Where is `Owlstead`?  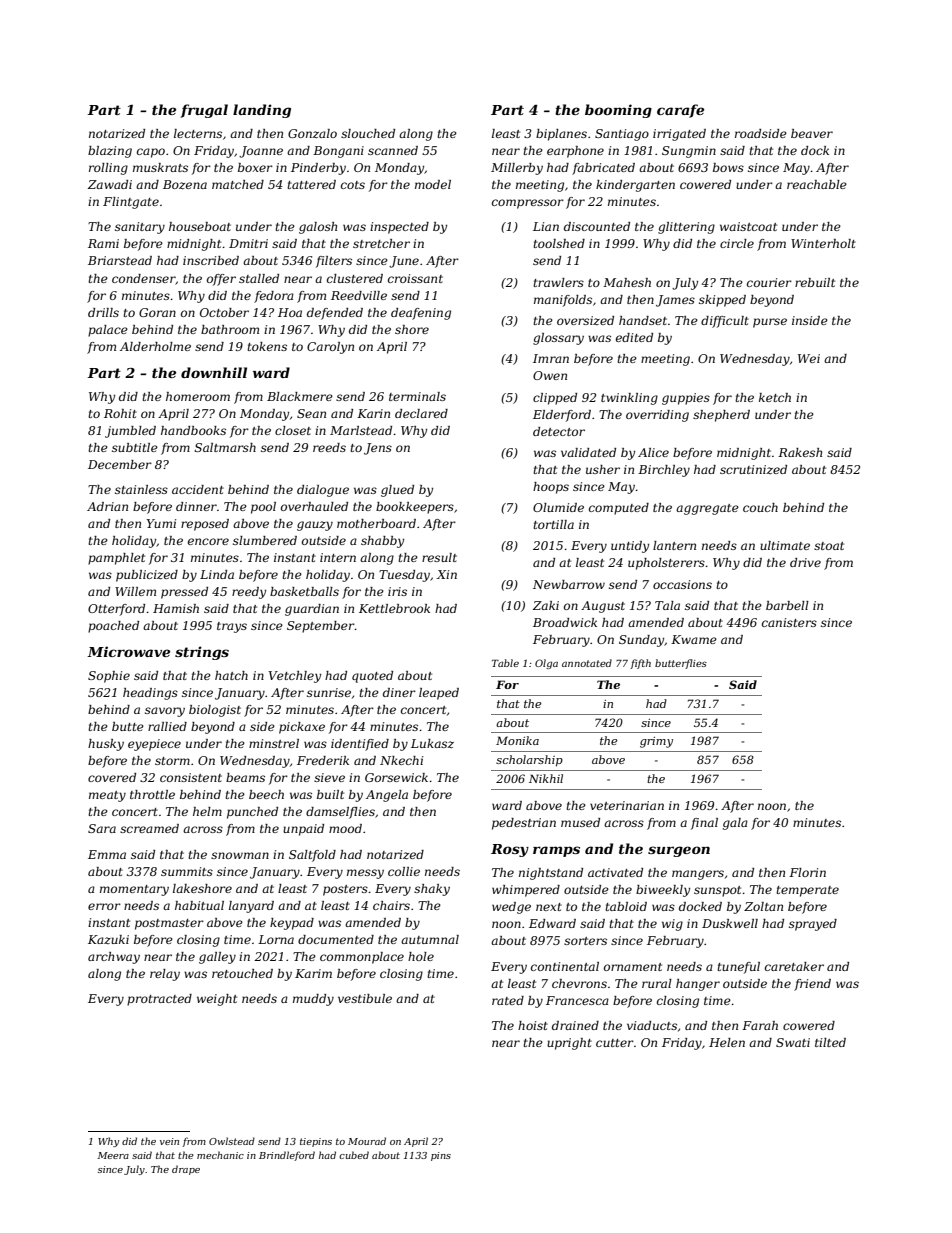
Owlstead is located at coordinates (232, 1141).
